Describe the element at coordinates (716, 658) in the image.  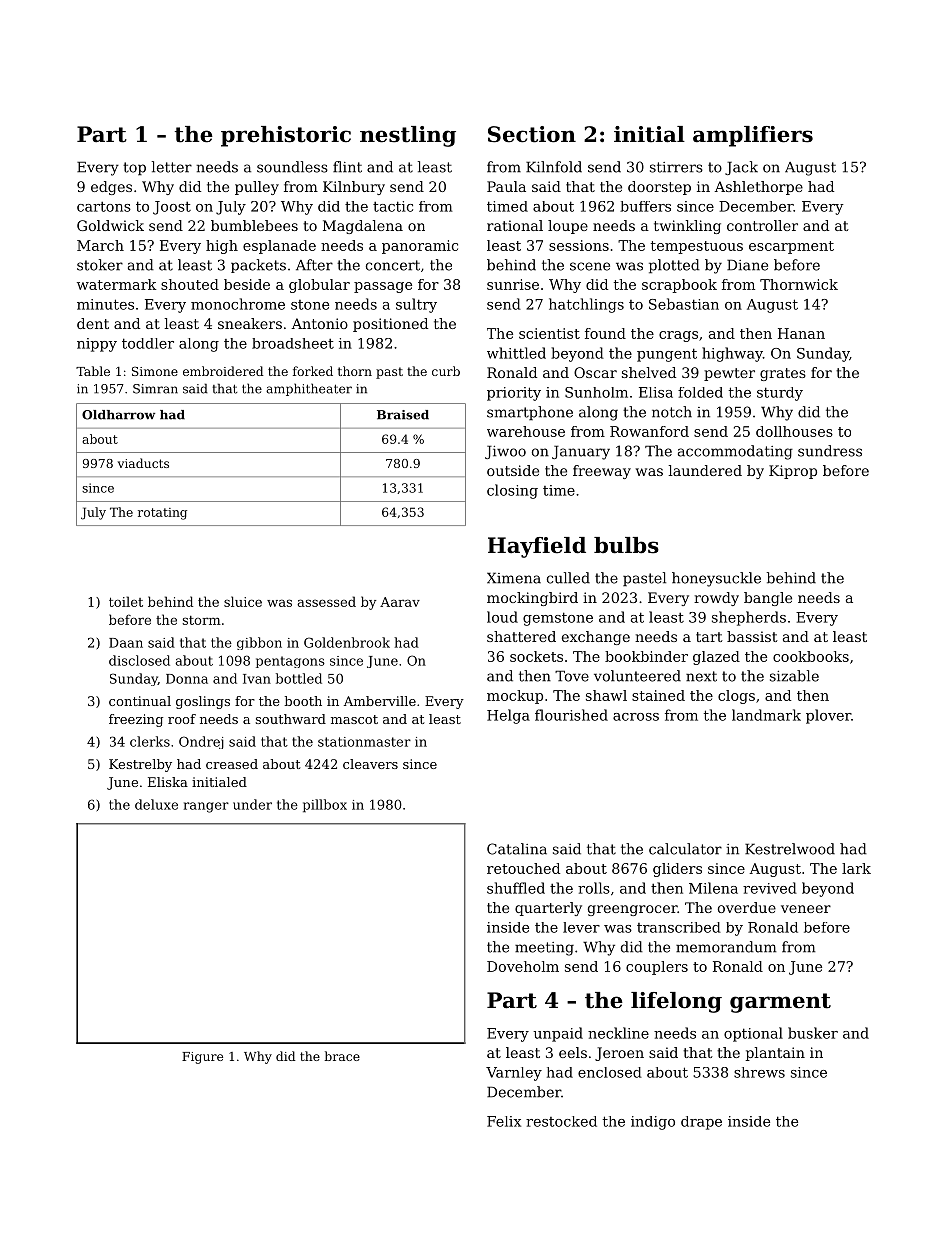
I see `glazed` at that location.
